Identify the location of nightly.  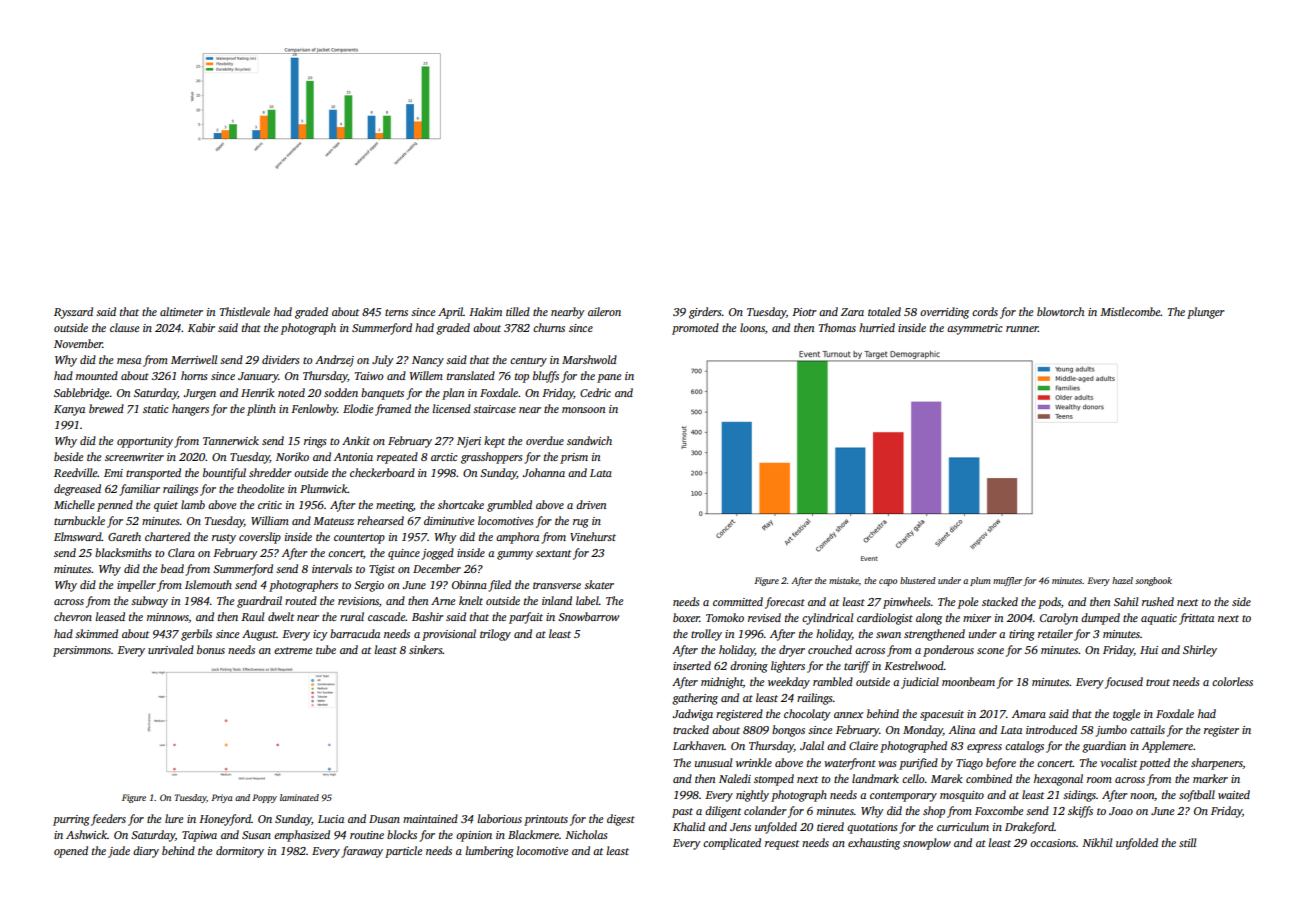
(752, 796).
